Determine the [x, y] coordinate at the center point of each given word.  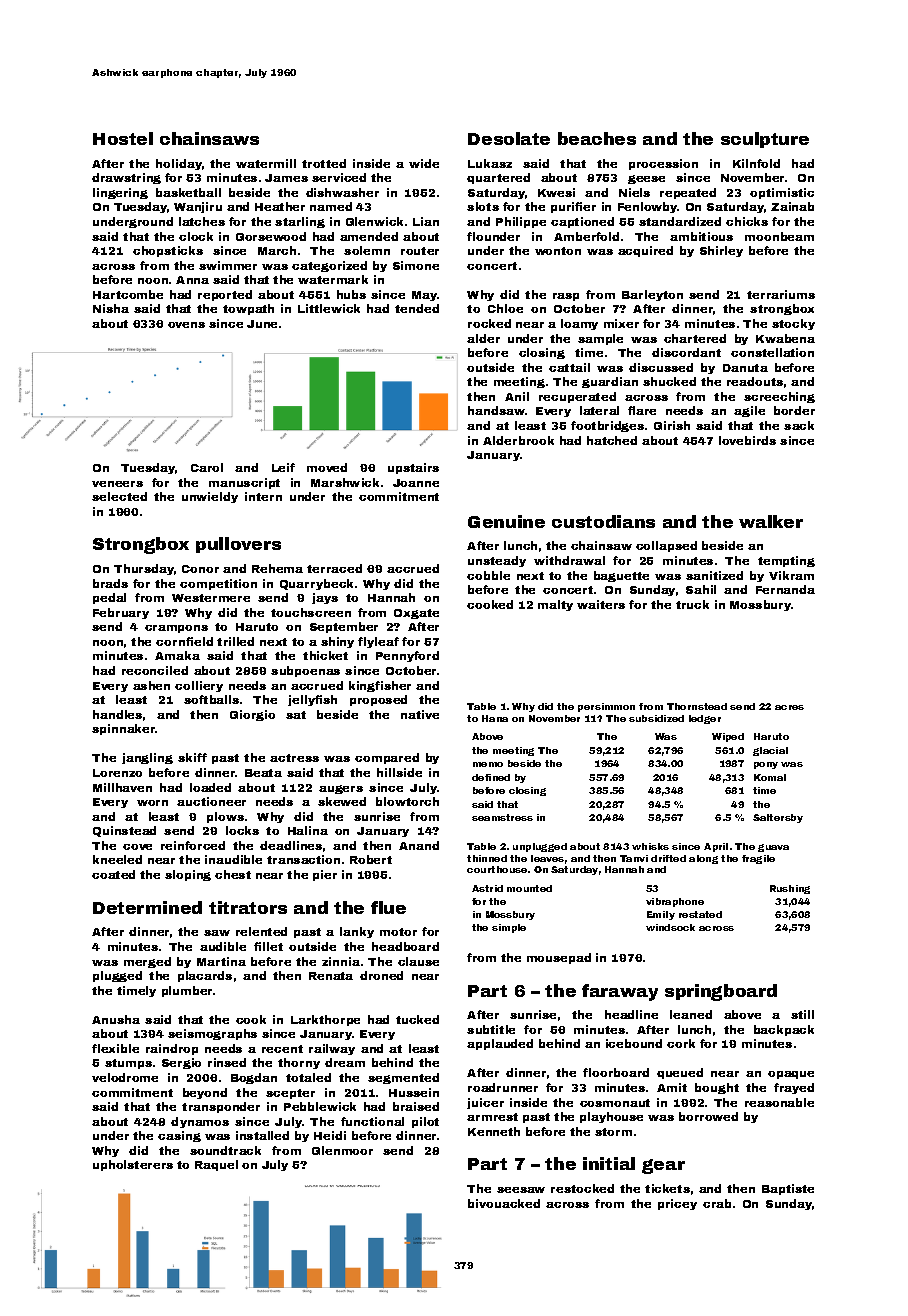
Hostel [123, 138]
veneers [117, 484]
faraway [620, 992]
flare [642, 410]
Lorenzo [117, 773]
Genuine [506, 521]
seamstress [502, 817]
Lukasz [490, 163]
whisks [650, 846]
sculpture [765, 140]
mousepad [559, 958]
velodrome [125, 1077]
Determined [147, 907]
